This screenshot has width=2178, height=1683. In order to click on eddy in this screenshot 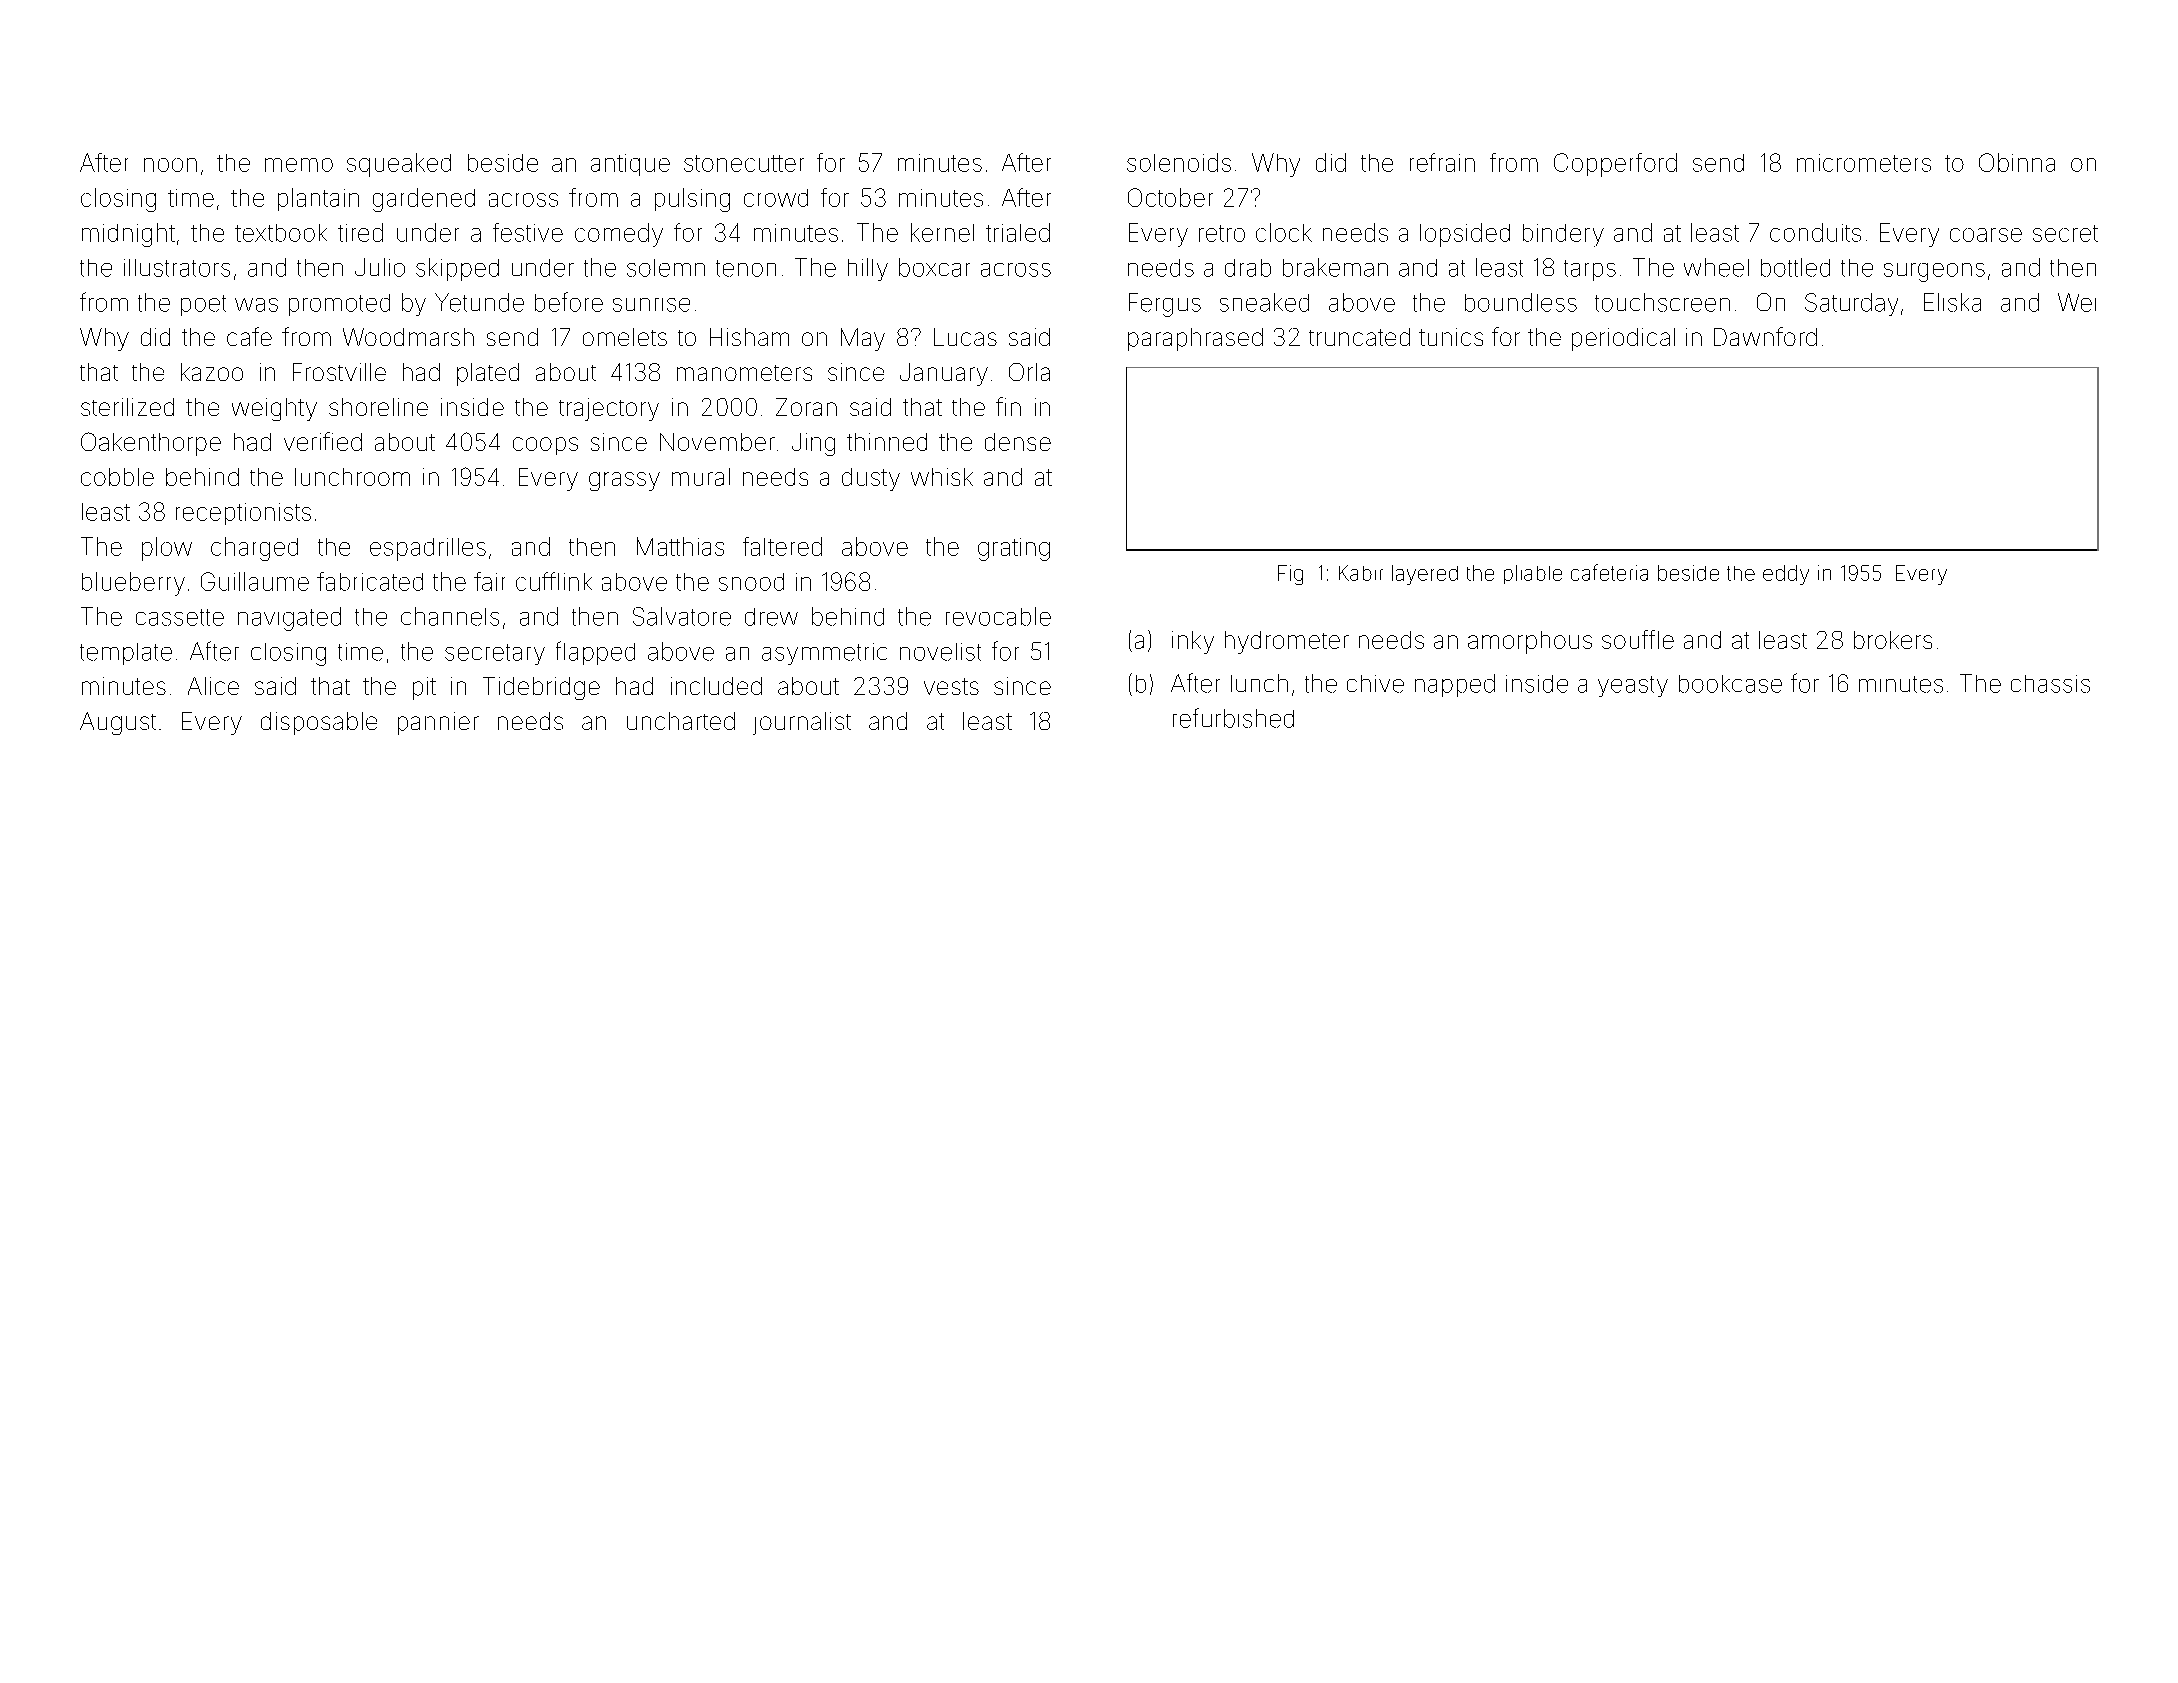, I will do `click(1786, 575)`.
